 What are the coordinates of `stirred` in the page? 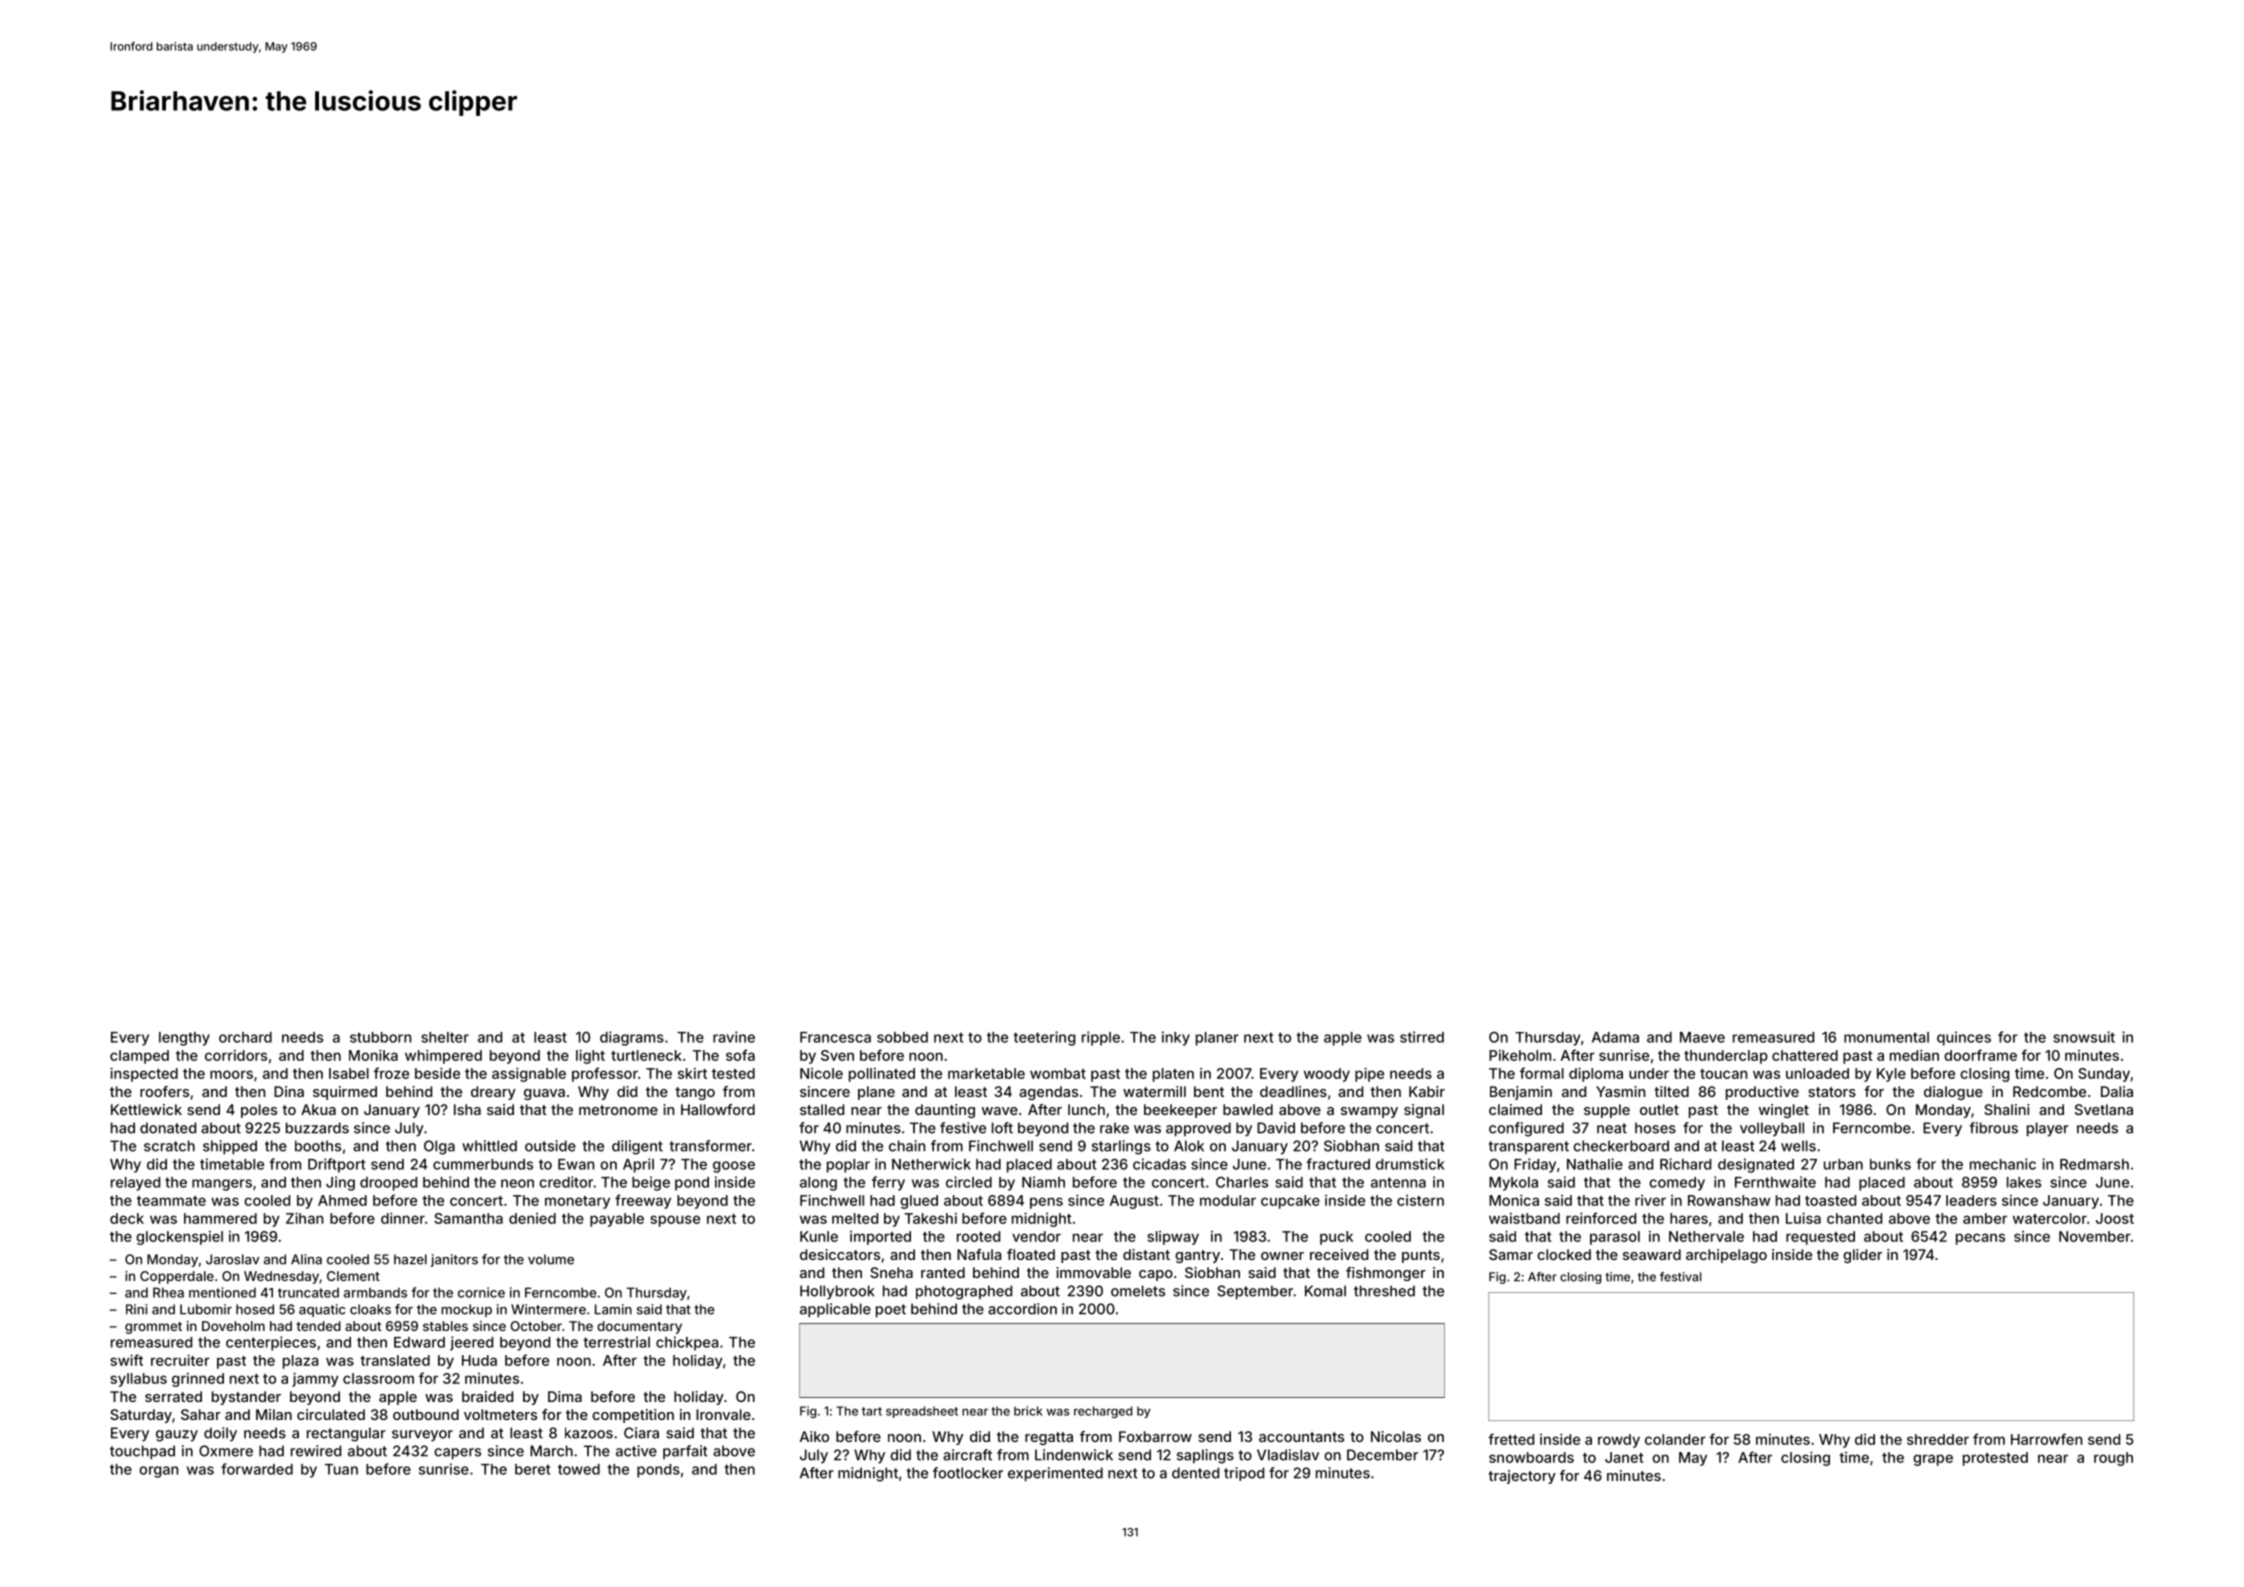 It's located at (1422, 1037).
